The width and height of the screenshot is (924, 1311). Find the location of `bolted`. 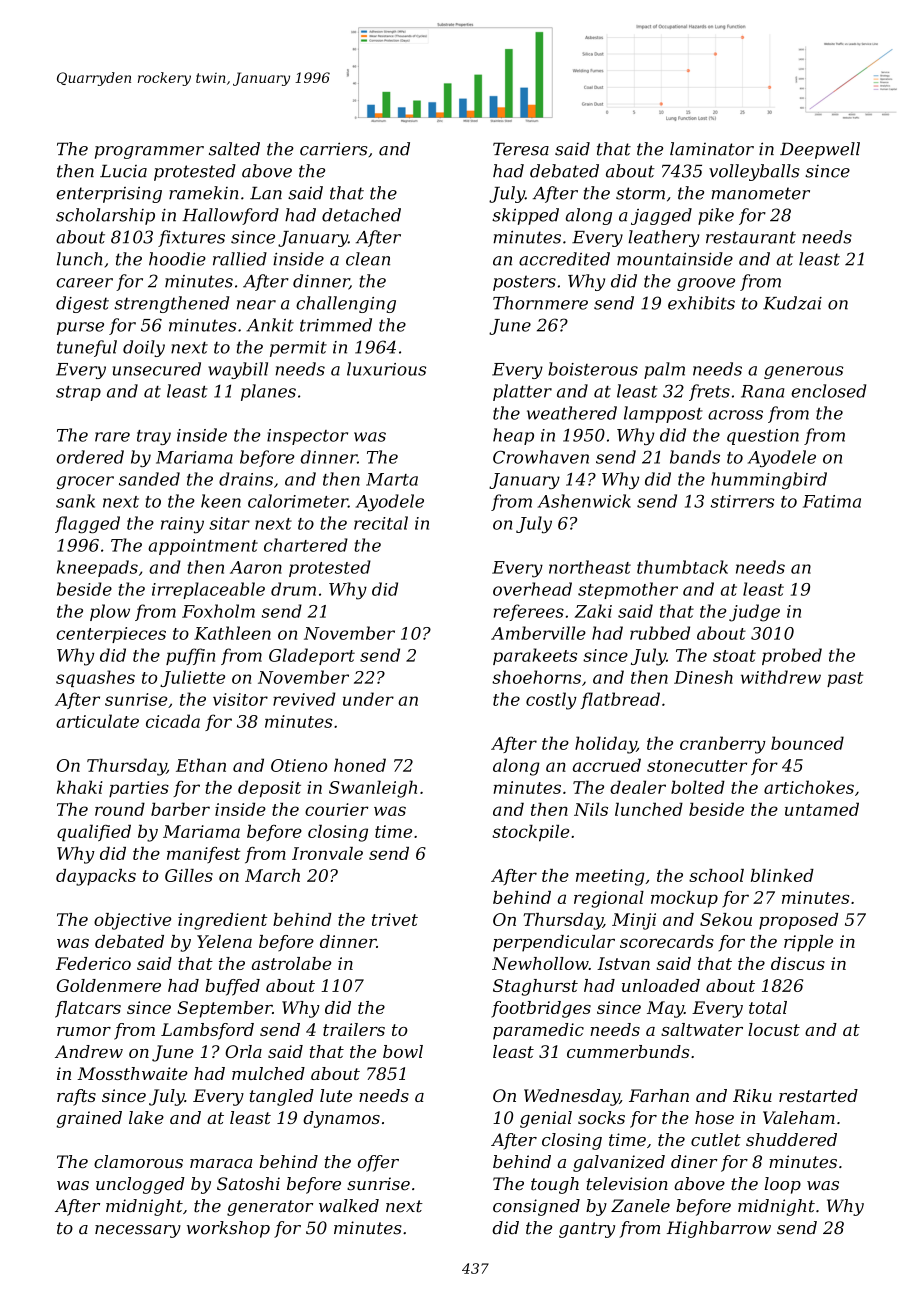

bolted is located at coordinates (698, 787).
